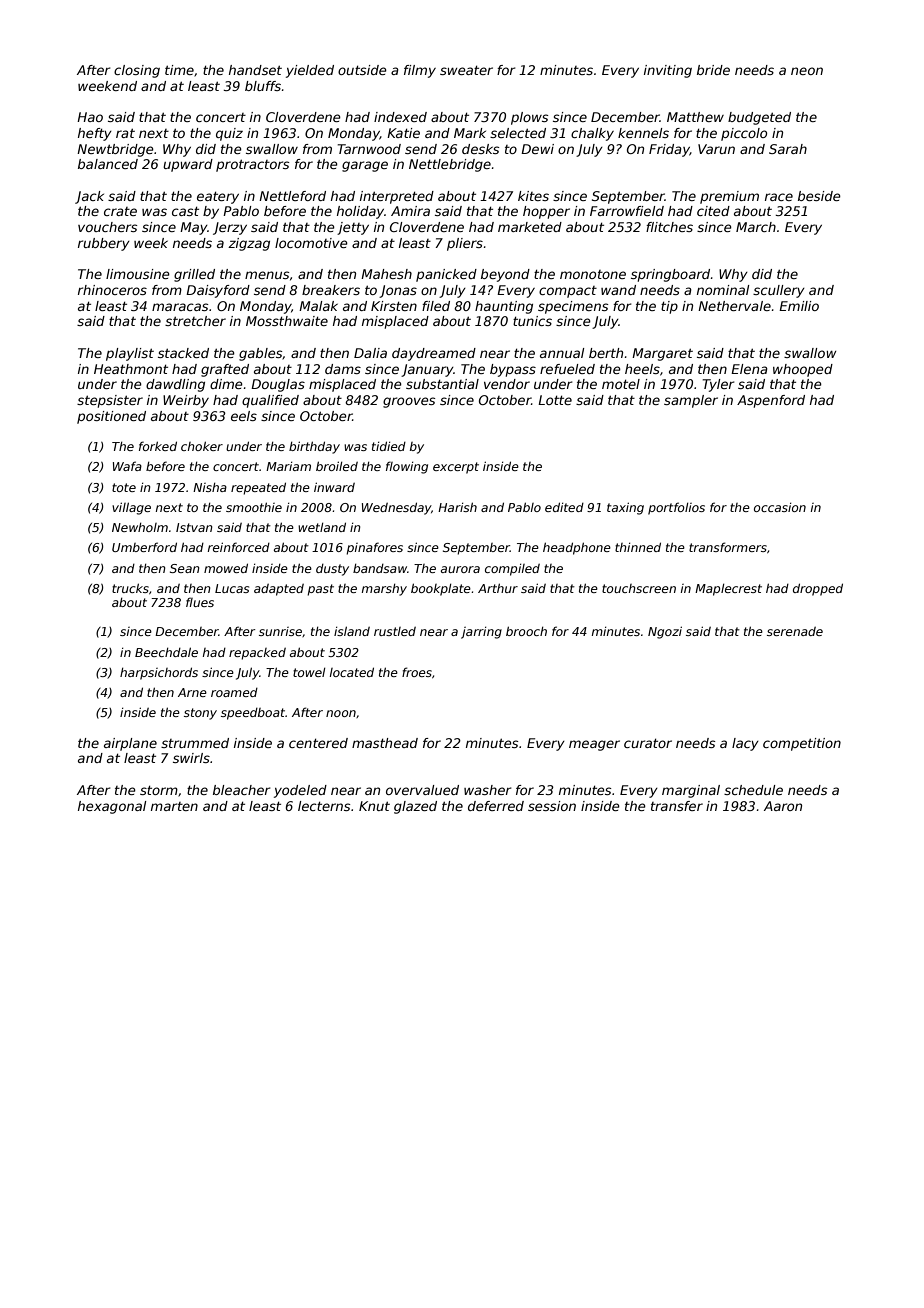 The height and width of the screenshot is (1308, 924). What do you see at coordinates (415, 807) in the screenshot?
I see `glazed` at bounding box center [415, 807].
